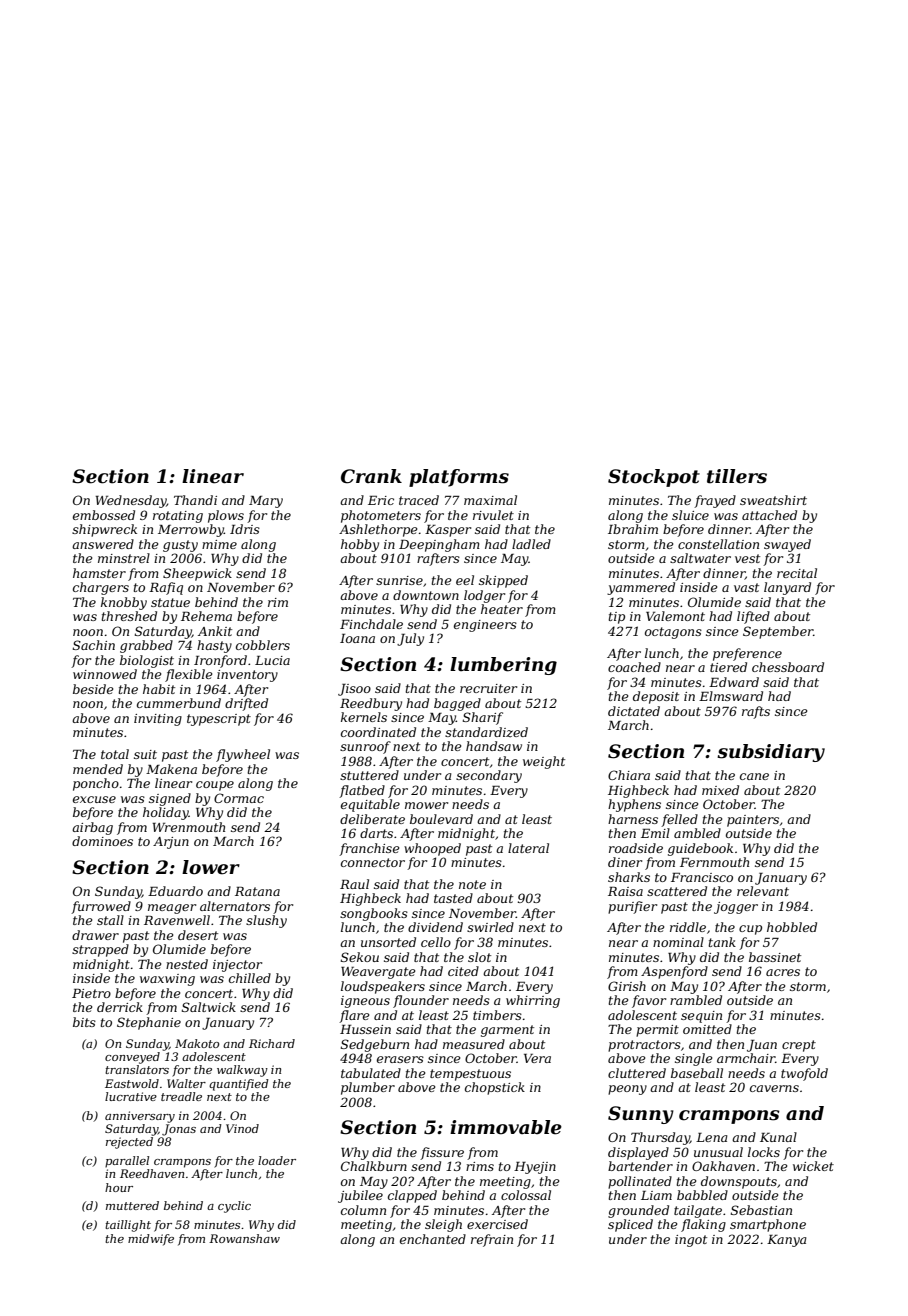  I want to click on total, so click(115, 754).
